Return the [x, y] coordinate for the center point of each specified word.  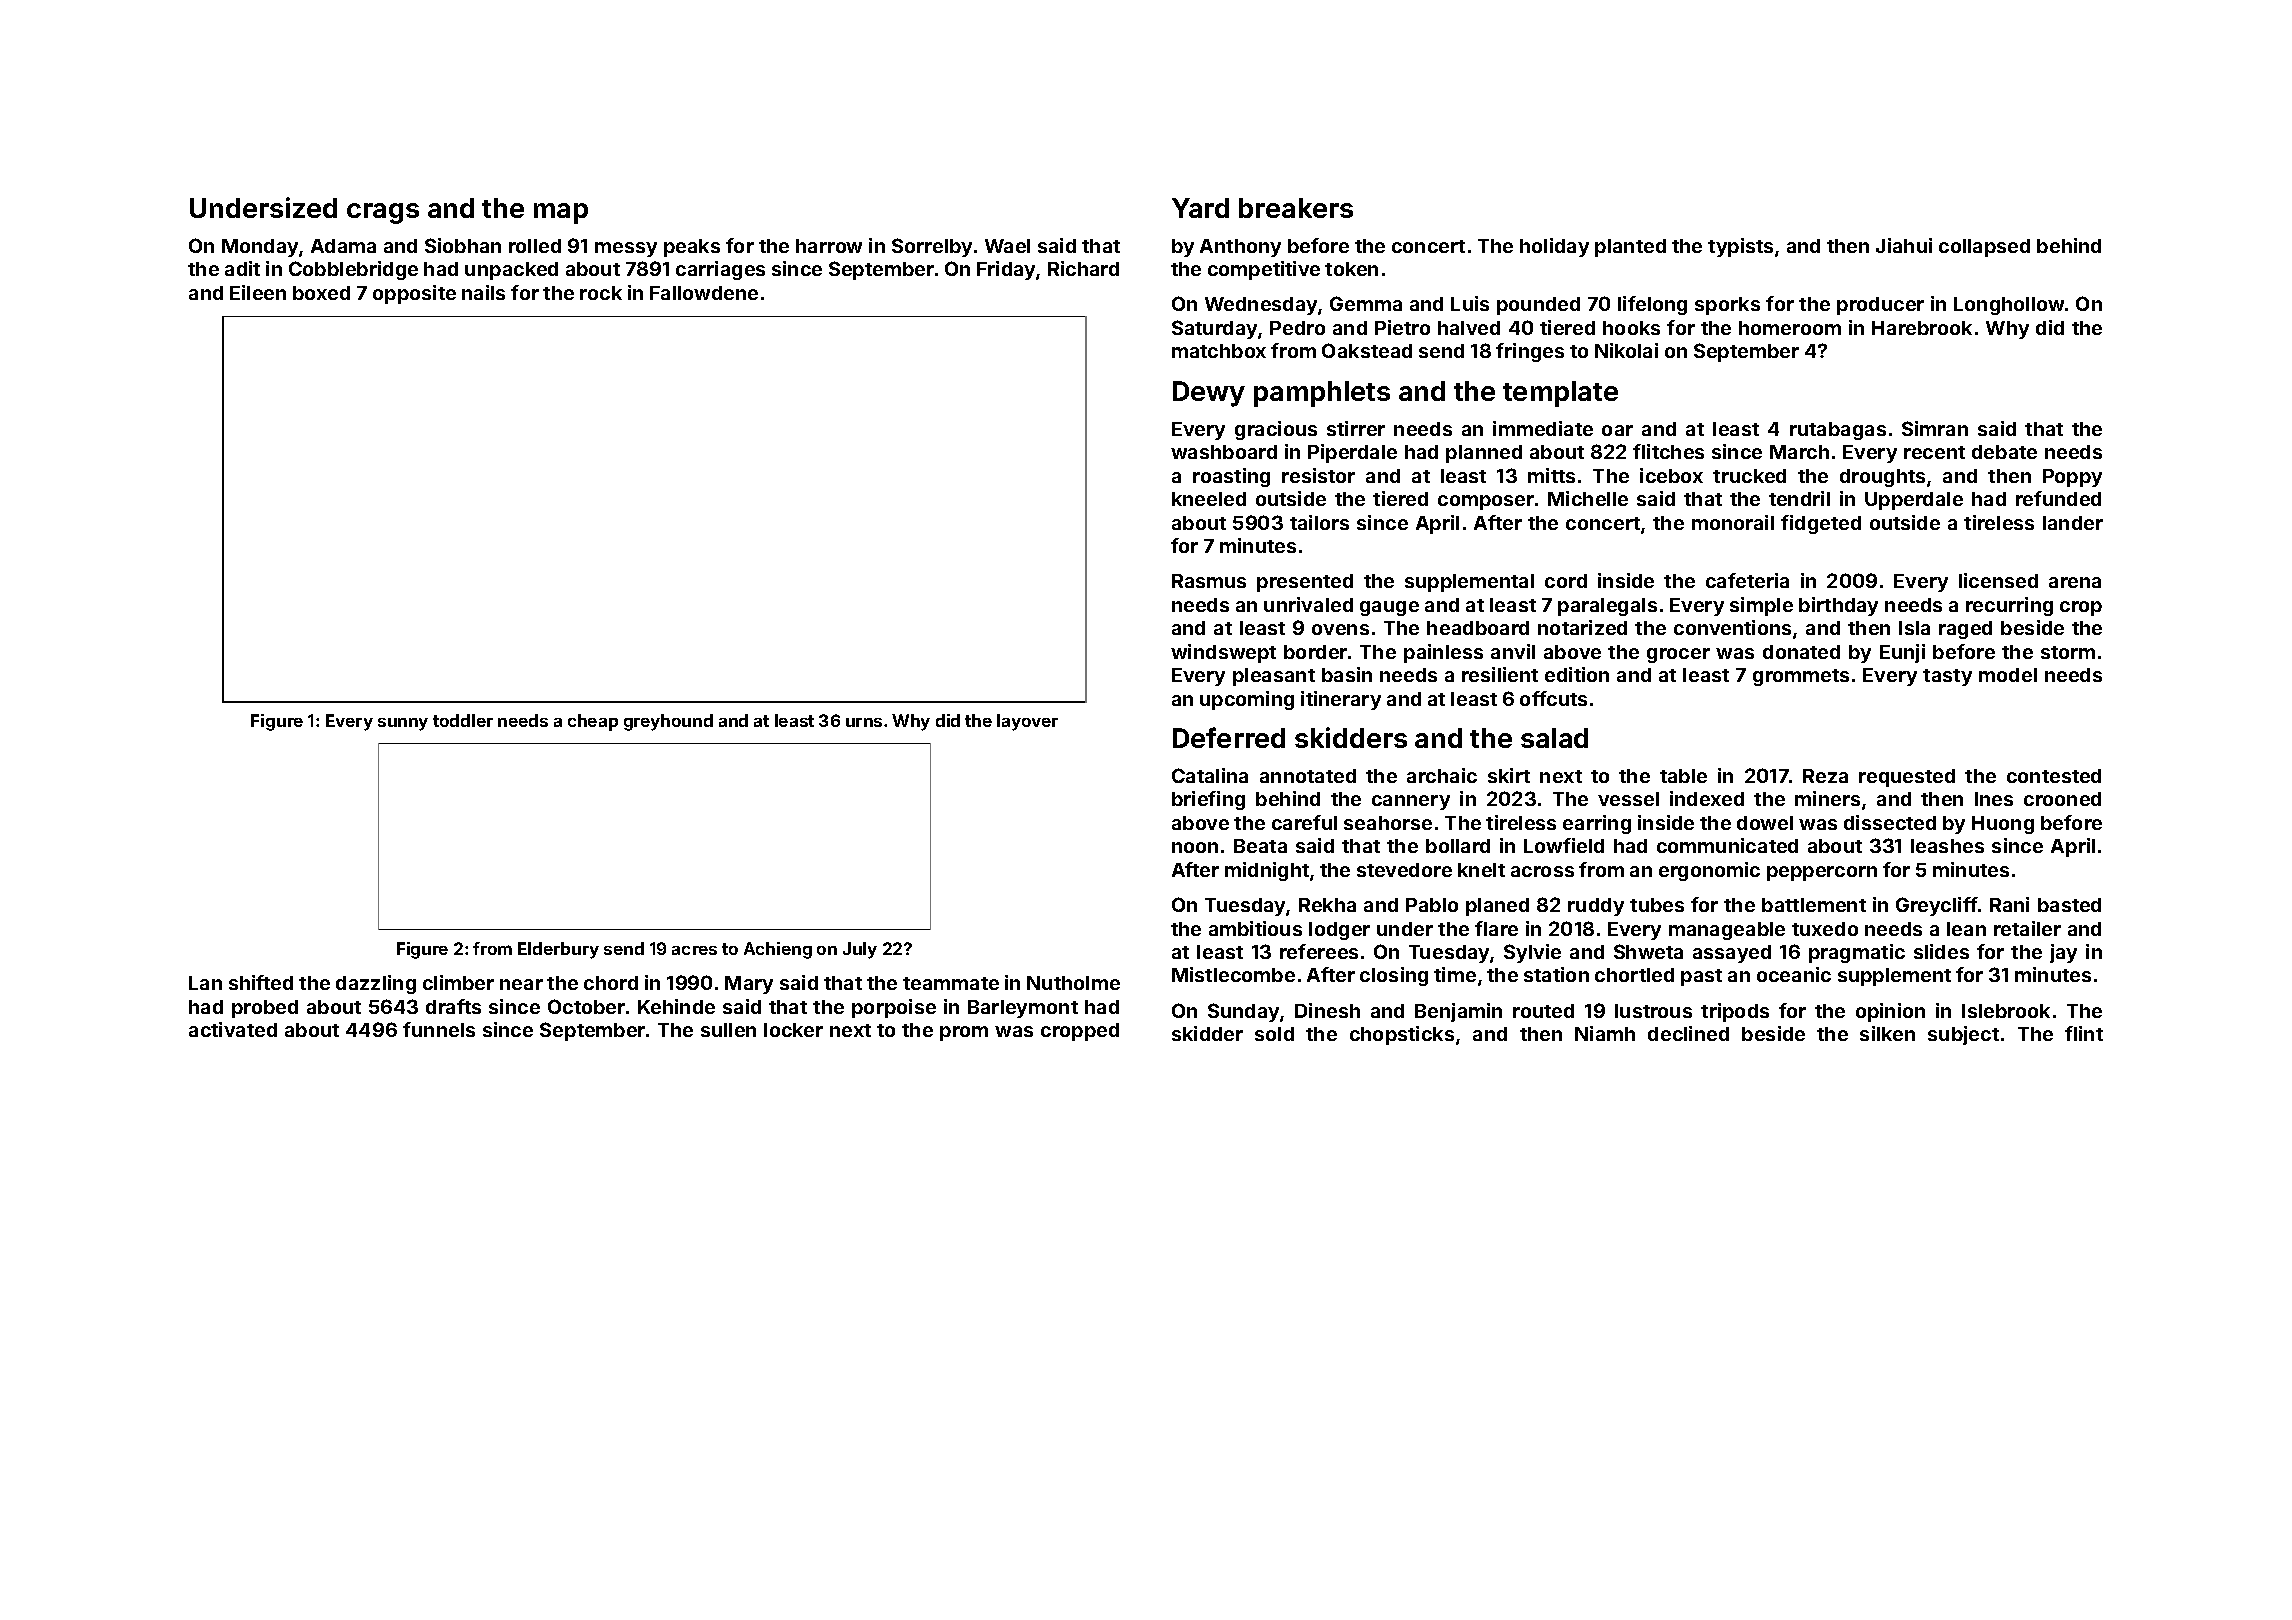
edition [1577, 674]
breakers [1296, 208]
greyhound [668, 722]
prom [964, 1033]
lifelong [1652, 305]
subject [1963, 1035]
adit [242, 268]
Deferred [1229, 737]
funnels [439, 1029]
